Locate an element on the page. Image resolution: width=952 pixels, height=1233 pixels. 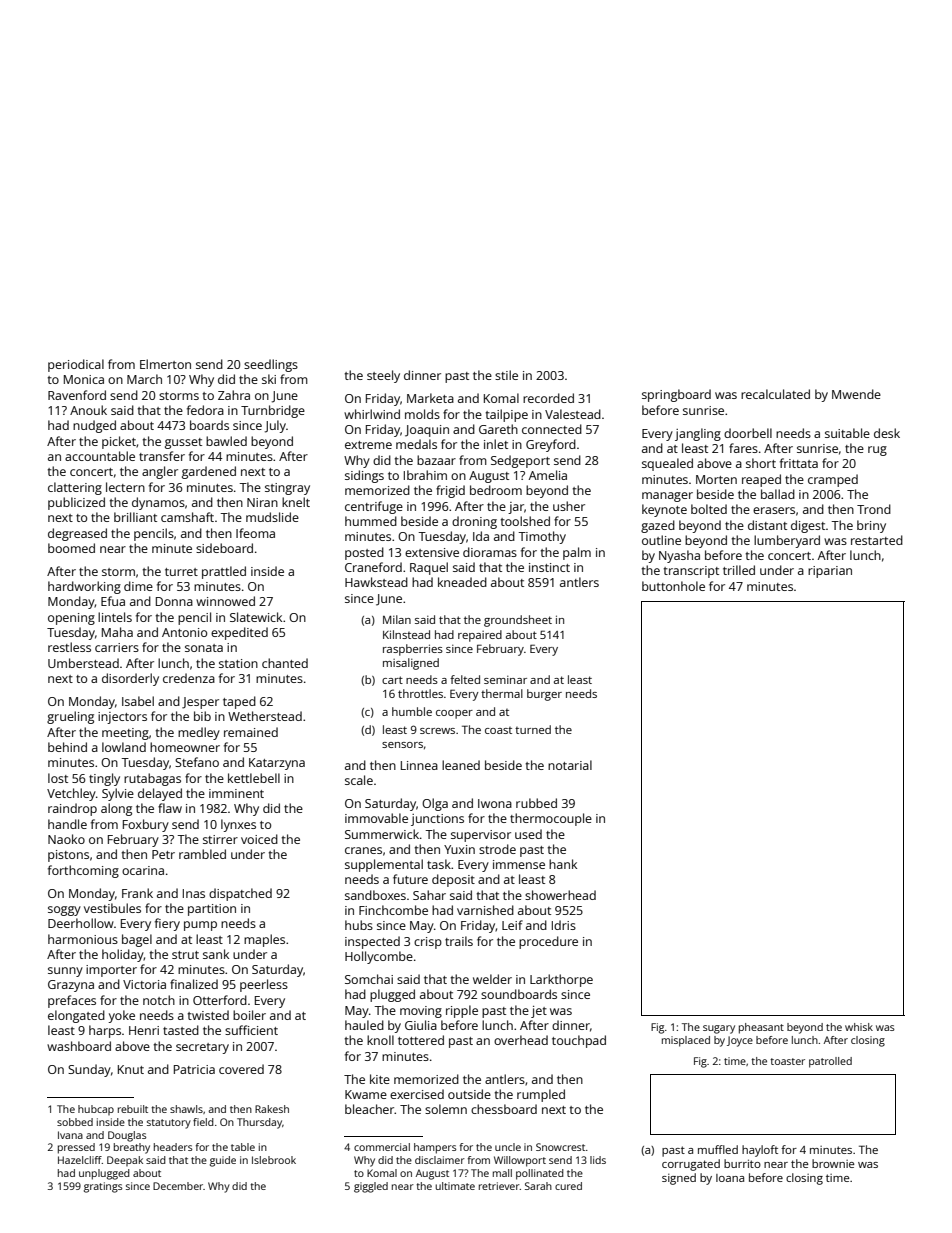
gardened is located at coordinates (209, 472).
